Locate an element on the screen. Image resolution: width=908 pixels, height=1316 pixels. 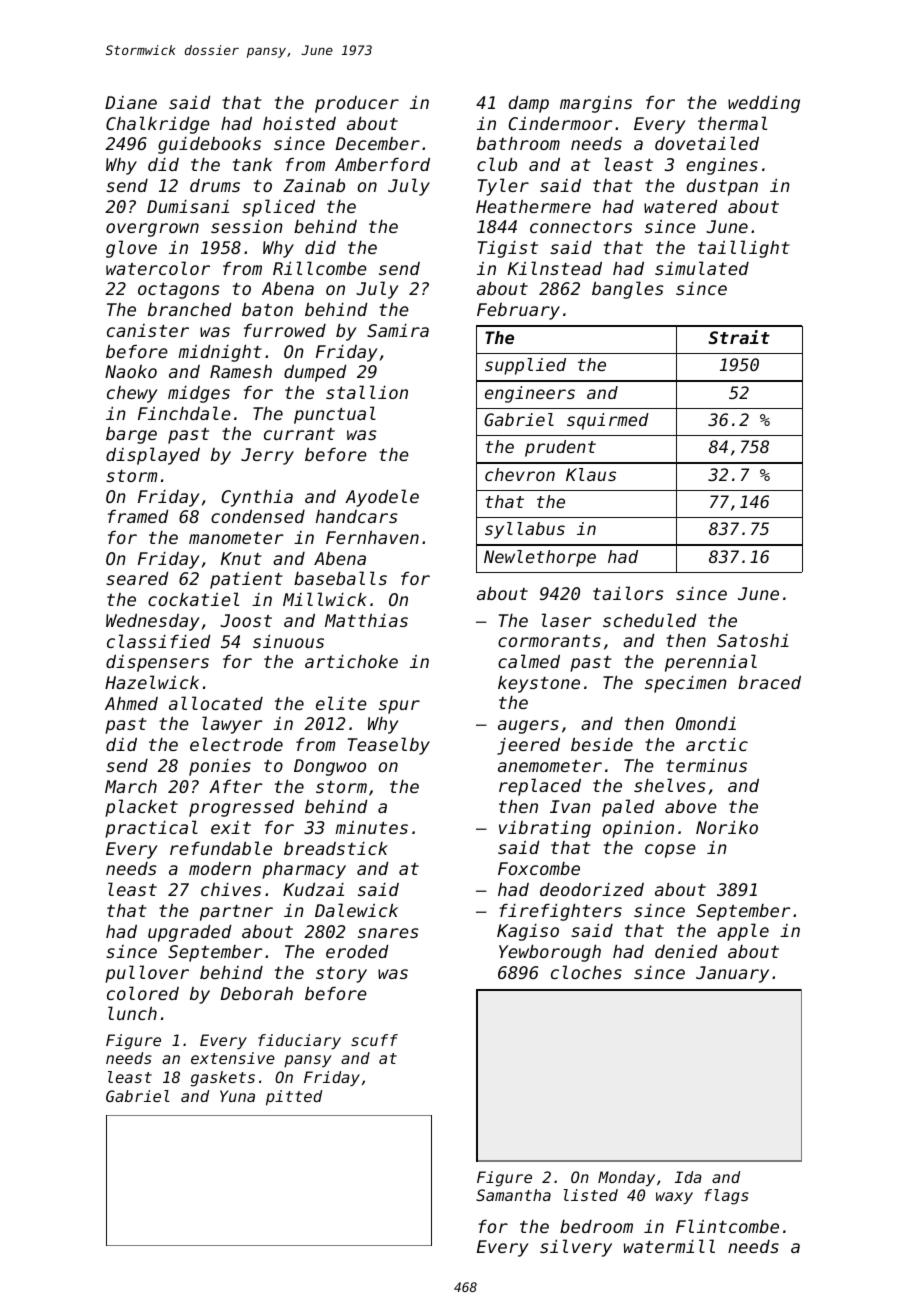
Yuna is located at coordinates (237, 1096).
